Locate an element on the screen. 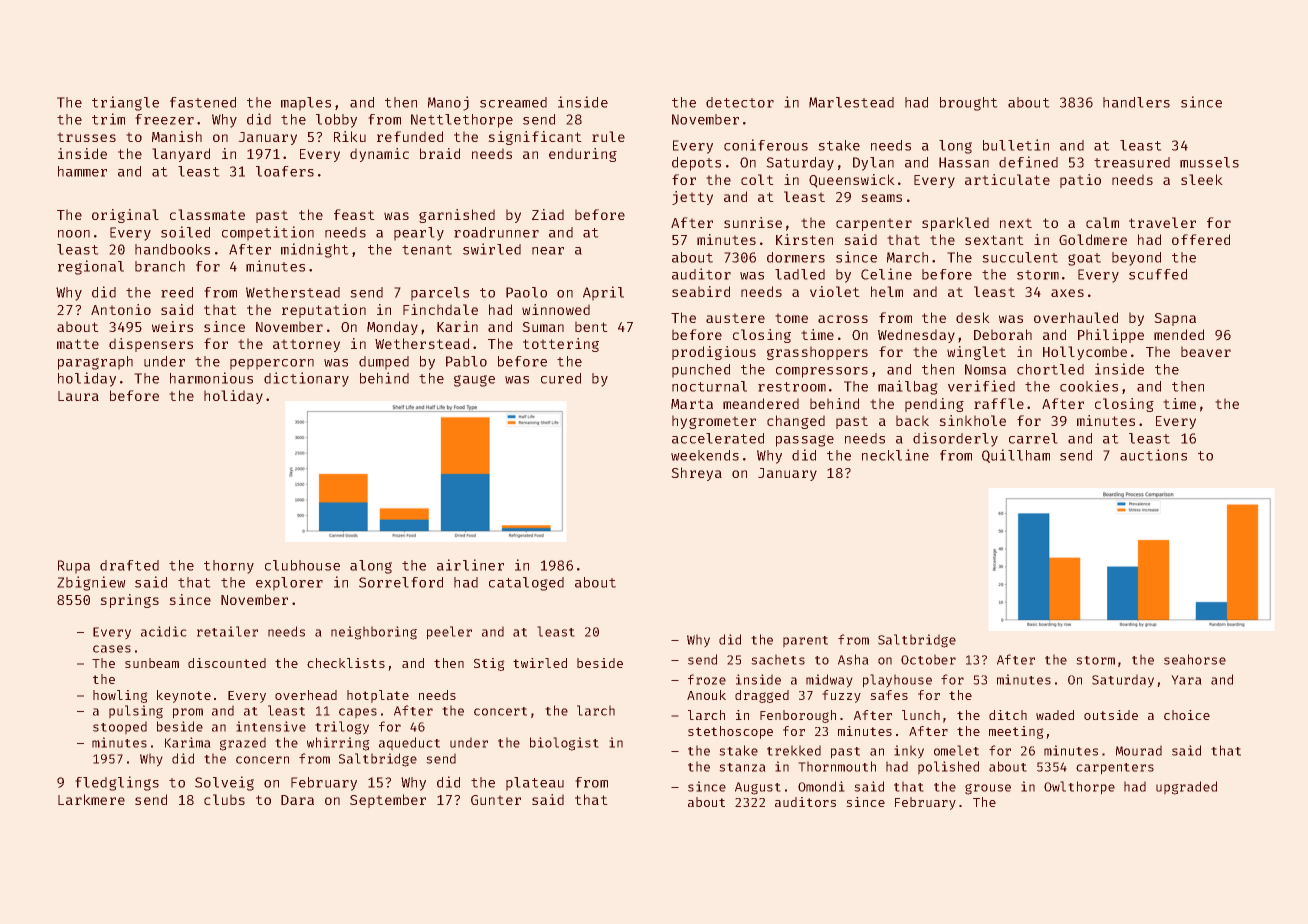 This screenshot has height=924, width=1308. austere is located at coordinates (735, 318).
